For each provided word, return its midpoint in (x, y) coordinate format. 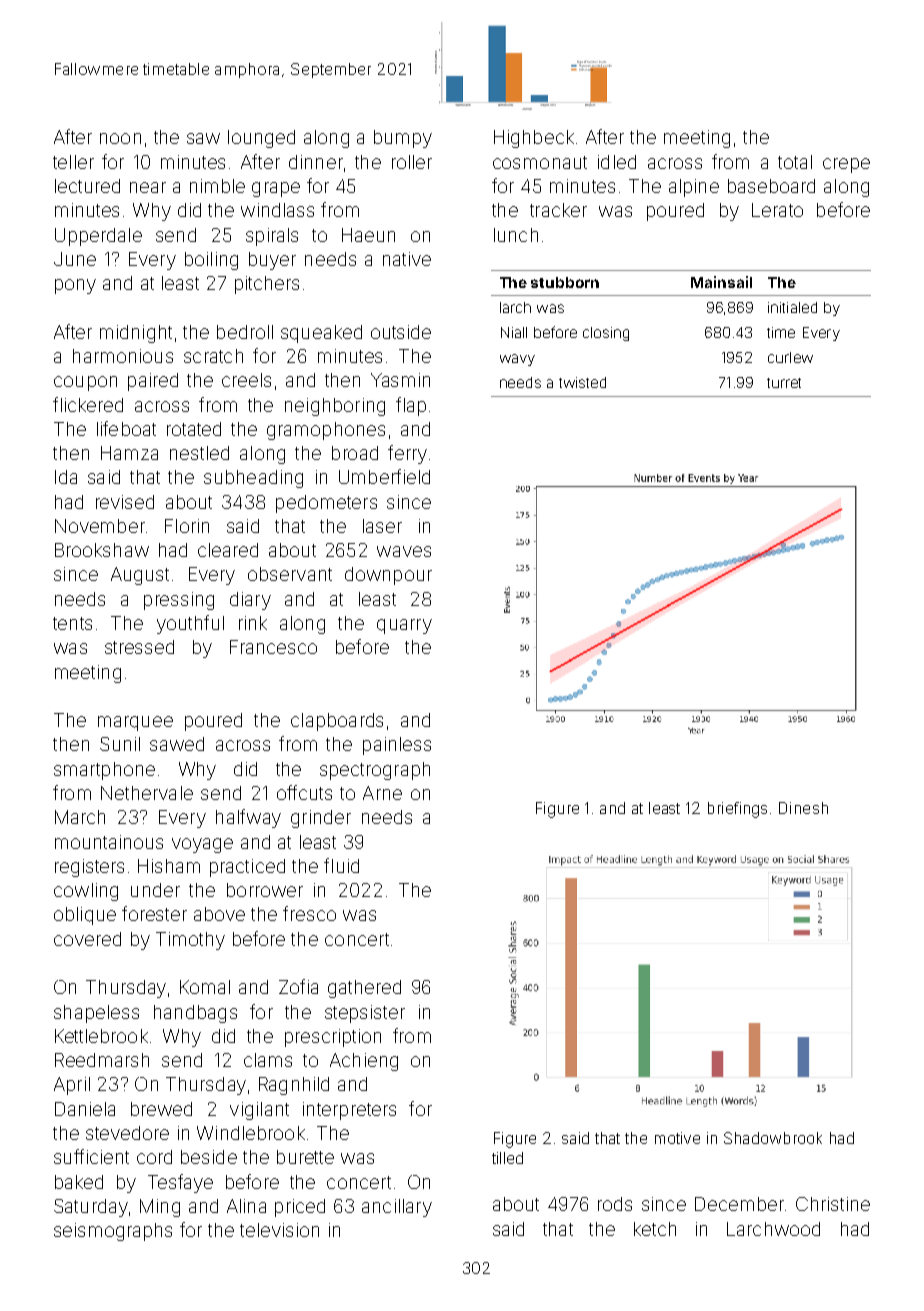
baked (79, 1182)
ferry (407, 454)
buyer (272, 261)
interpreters (349, 1111)
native (407, 259)
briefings (737, 810)
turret (784, 383)
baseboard (771, 186)
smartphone (104, 771)
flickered (88, 404)
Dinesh (803, 808)
